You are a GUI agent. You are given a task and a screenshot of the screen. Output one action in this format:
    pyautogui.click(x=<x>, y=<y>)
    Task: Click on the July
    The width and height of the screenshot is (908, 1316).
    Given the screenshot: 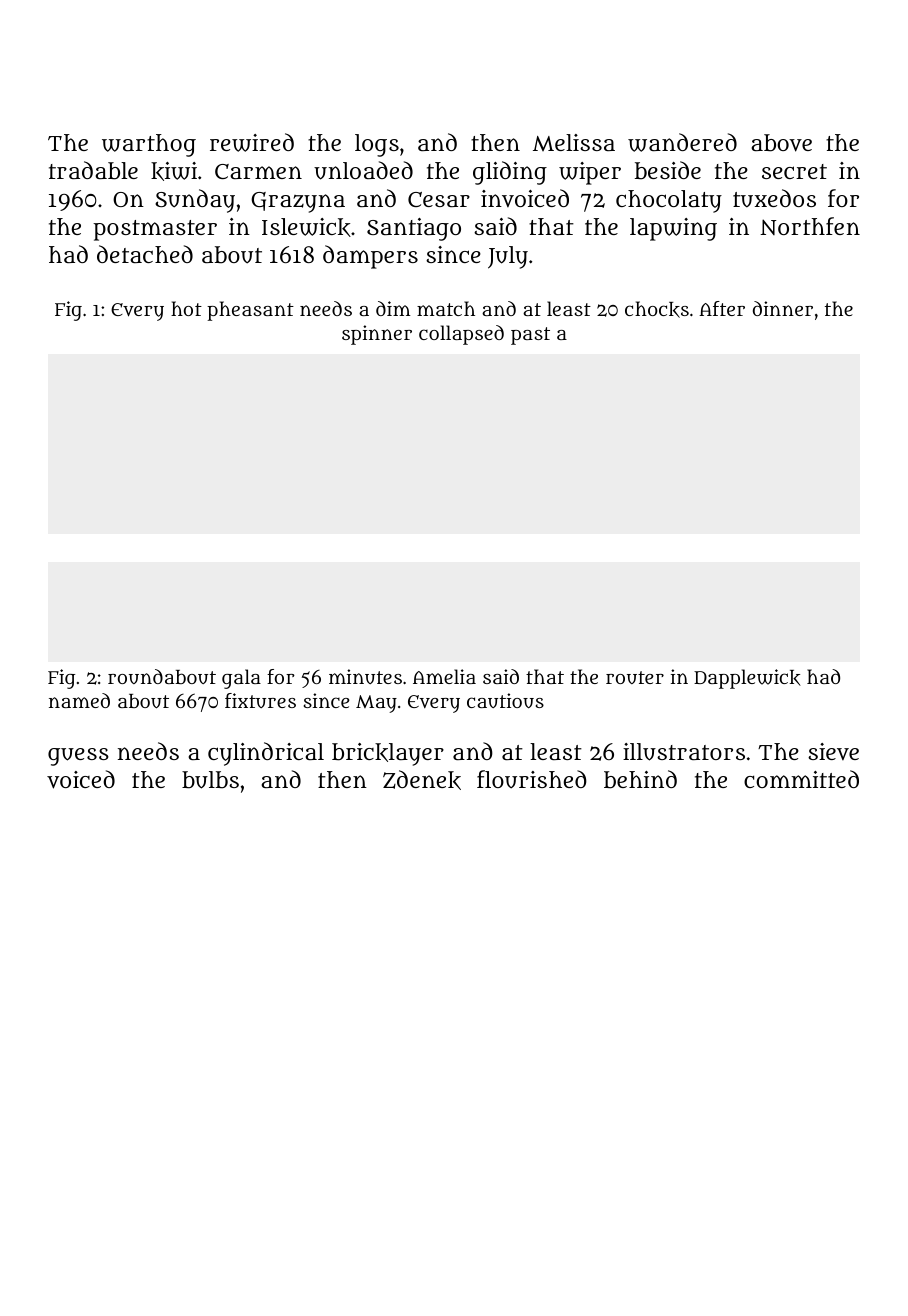 What is the action you would take?
    pyautogui.click(x=508, y=257)
